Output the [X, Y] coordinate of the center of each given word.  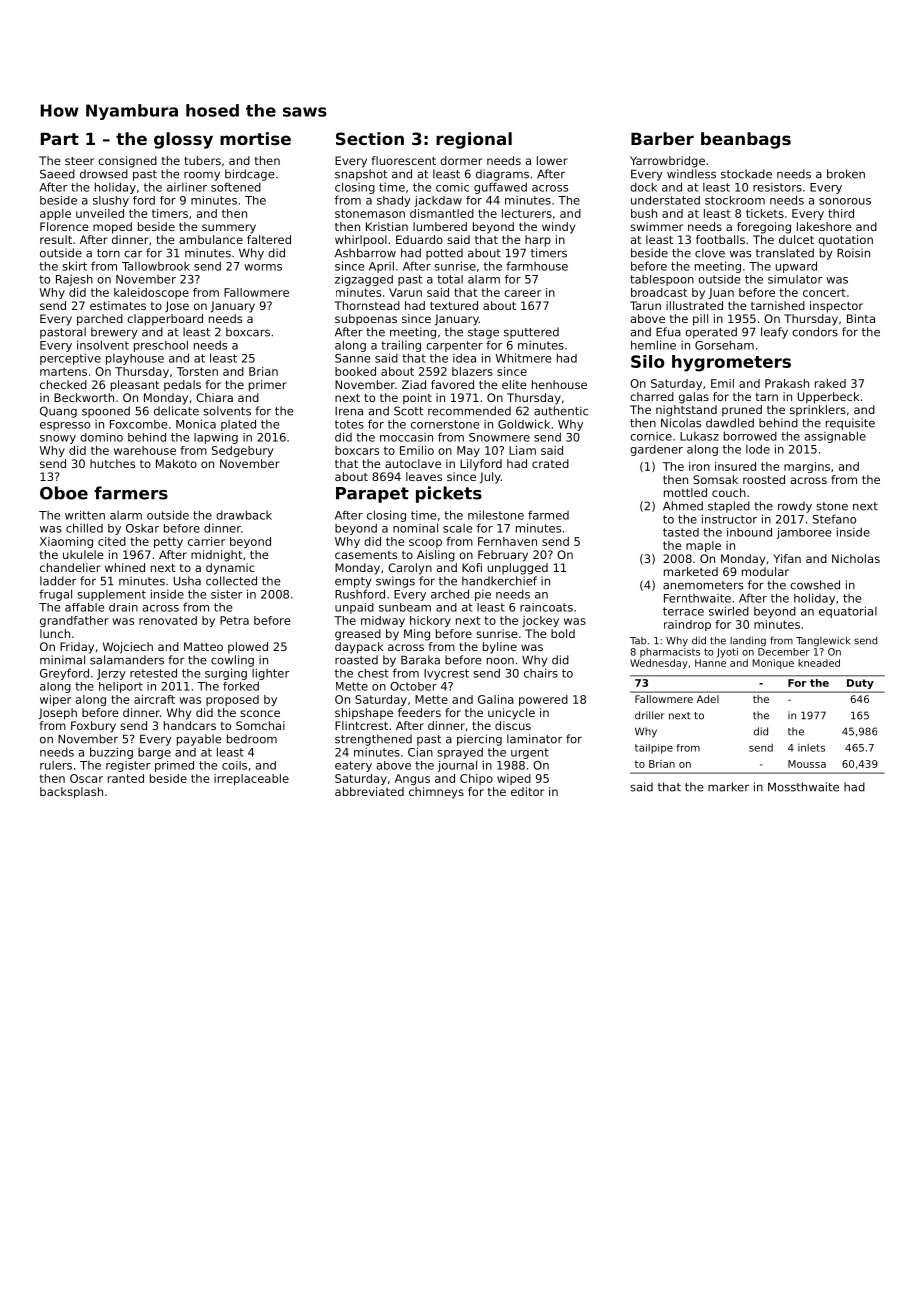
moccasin [406, 437]
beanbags [746, 140]
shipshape [364, 714]
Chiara [214, 397]
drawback [244, 515]
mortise [255, 138]
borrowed [750, 436]
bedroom [252, 739]
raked [830, 383]
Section [370, 138]
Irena [349, 411]
